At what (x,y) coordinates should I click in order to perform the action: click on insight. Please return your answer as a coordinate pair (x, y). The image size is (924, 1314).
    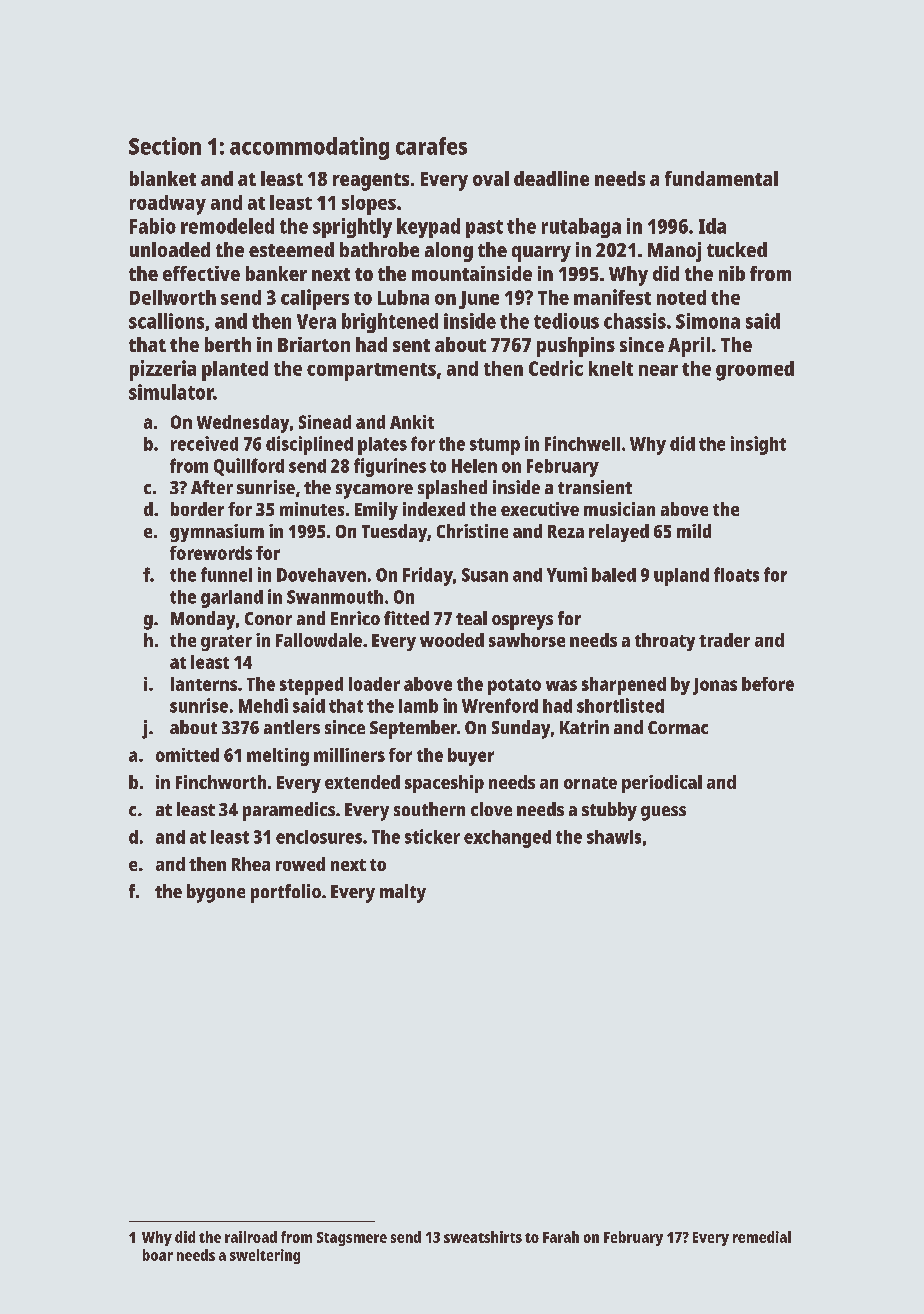
    Looking at the image, I should click on (758, 445).
